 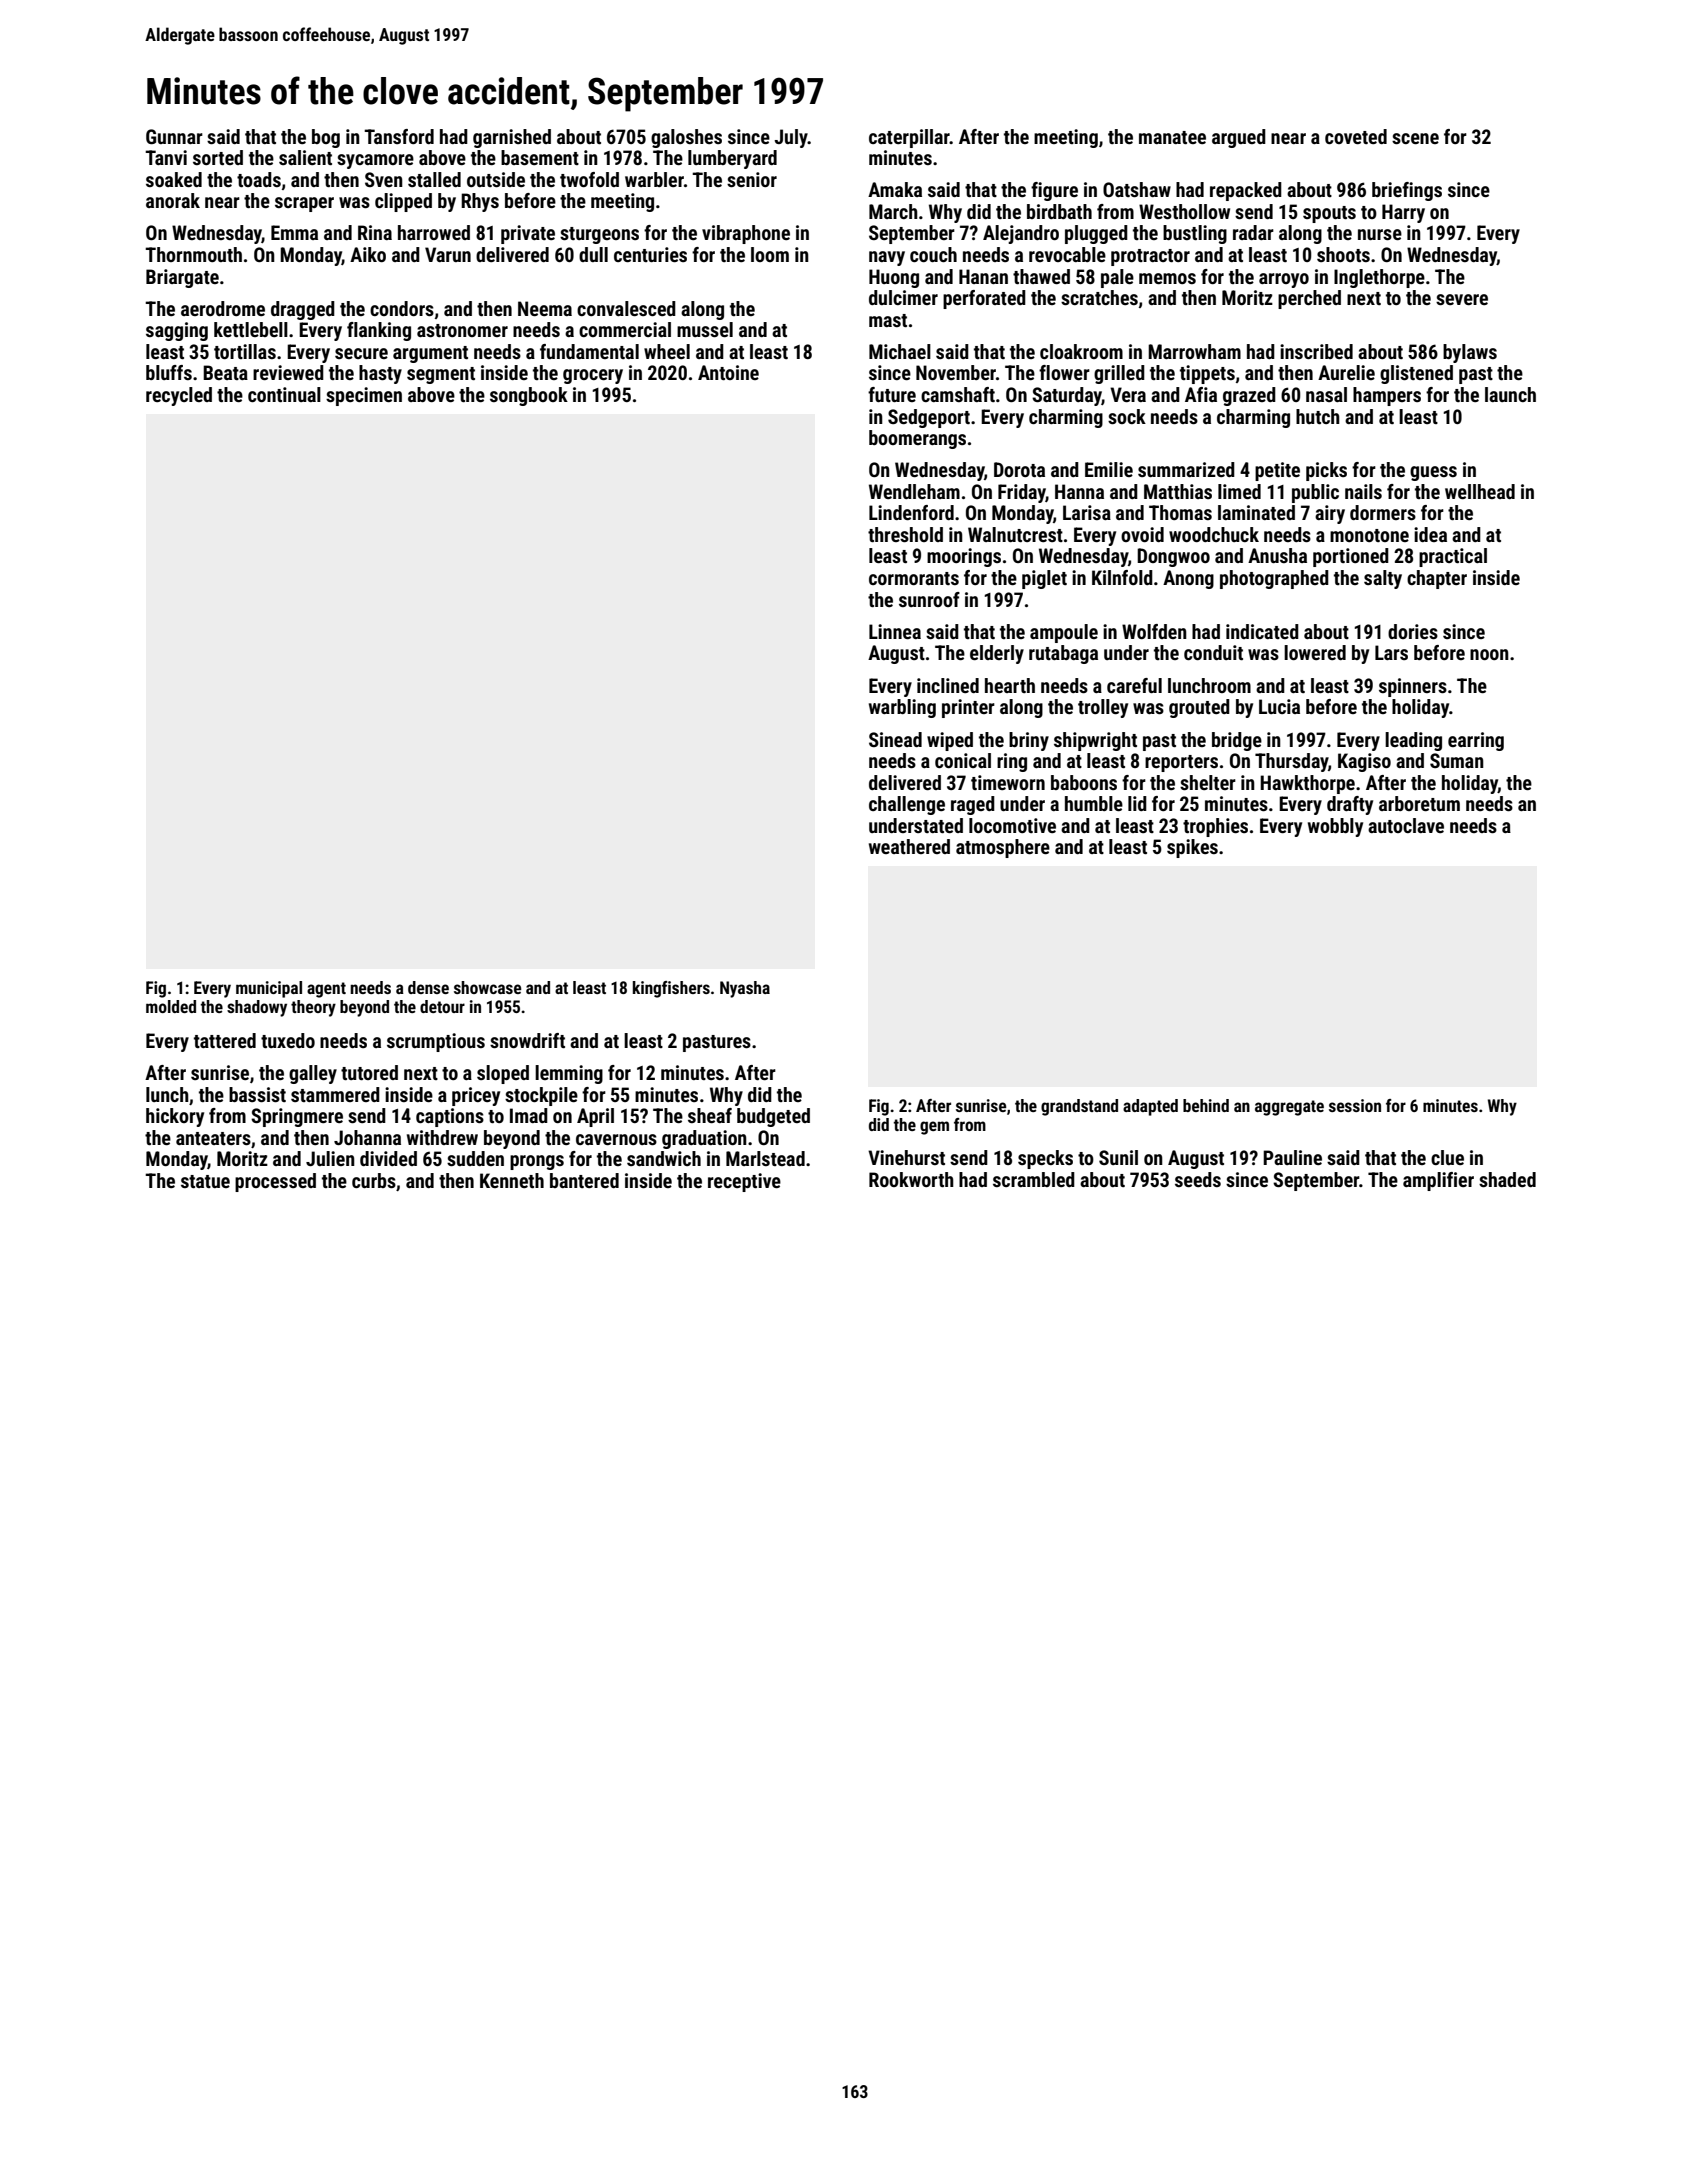 What do you see at coordinates (909, 138) in the screenshot?
I see `caterpillar` at bounding box center [909, 138].
